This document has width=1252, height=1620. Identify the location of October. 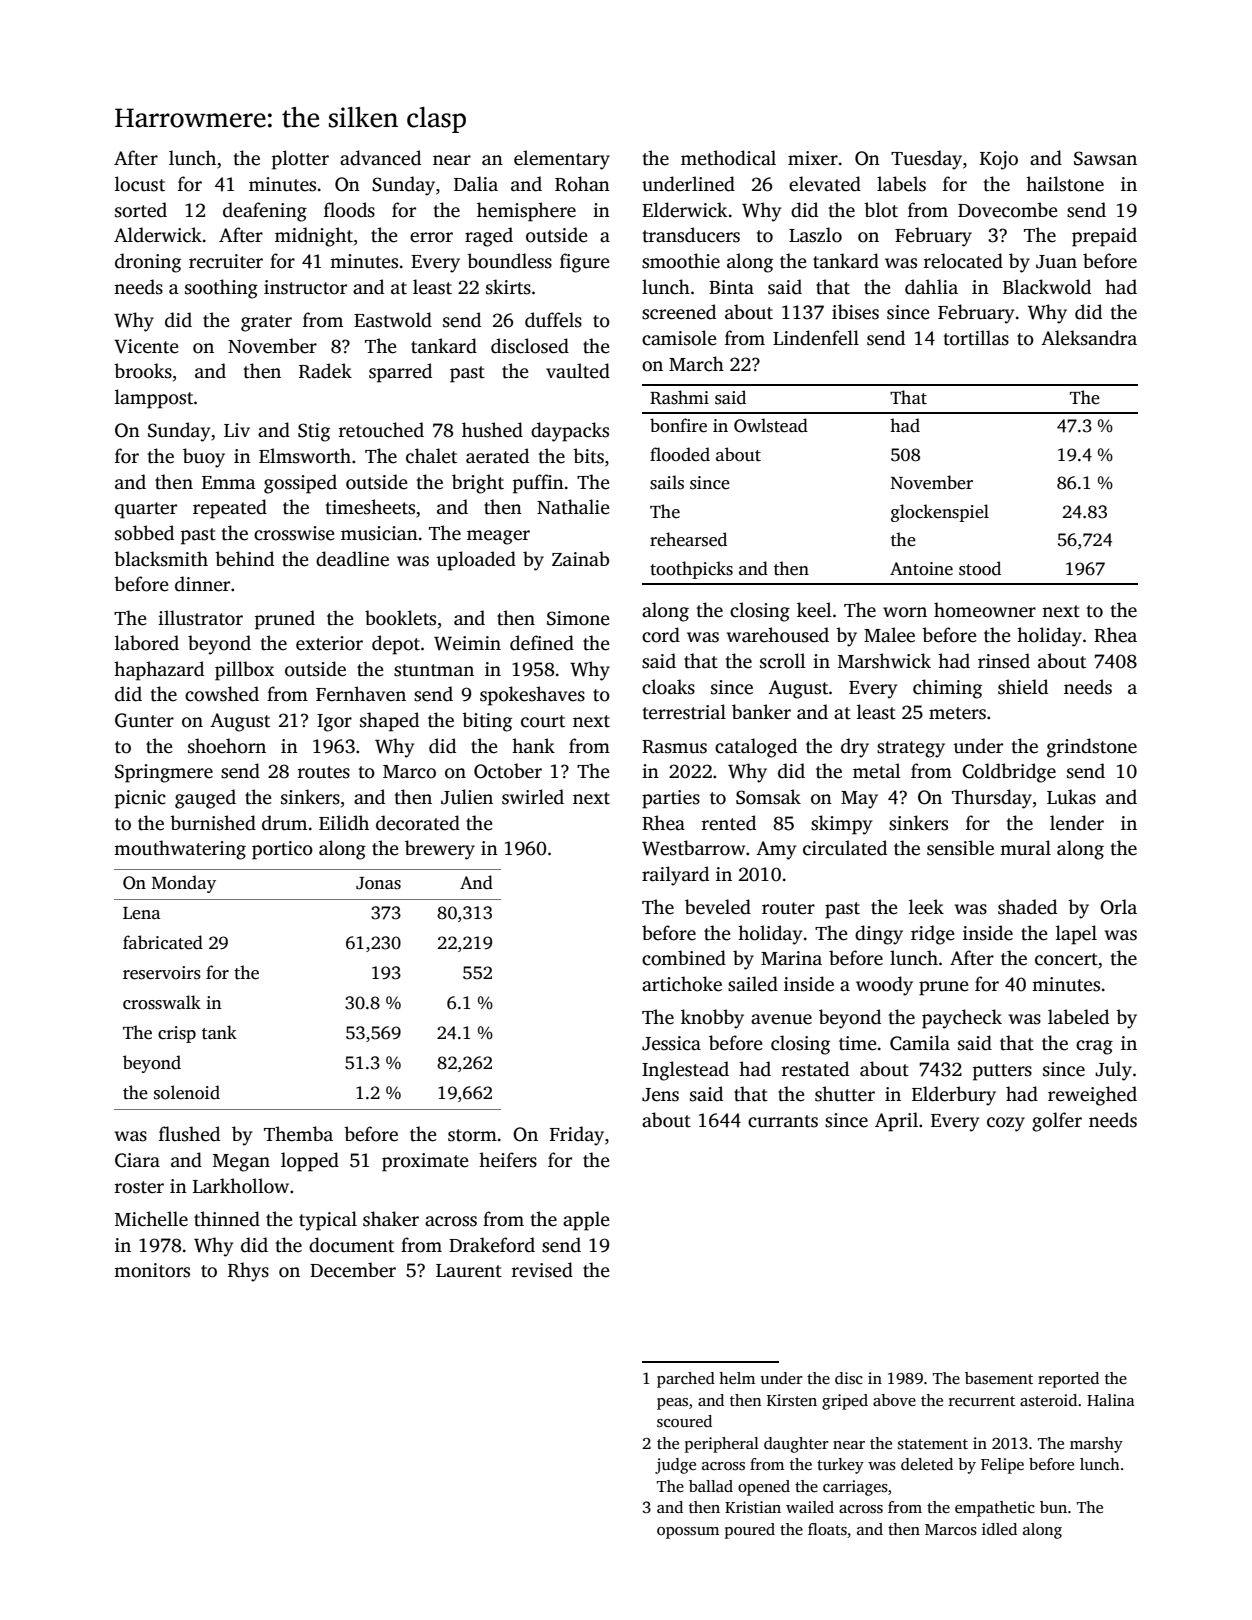
(508, 771).
